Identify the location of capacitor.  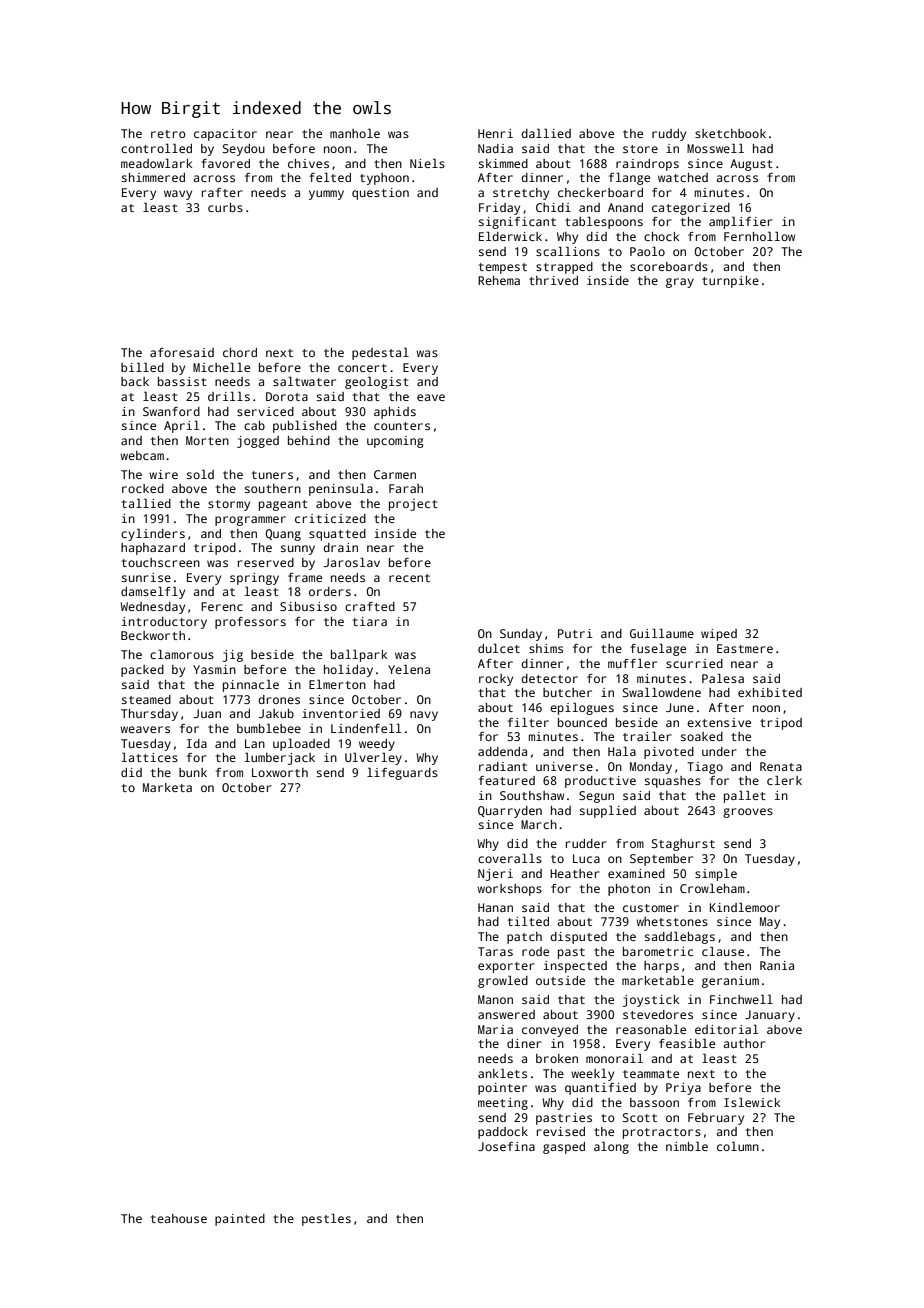
(225, 135).
